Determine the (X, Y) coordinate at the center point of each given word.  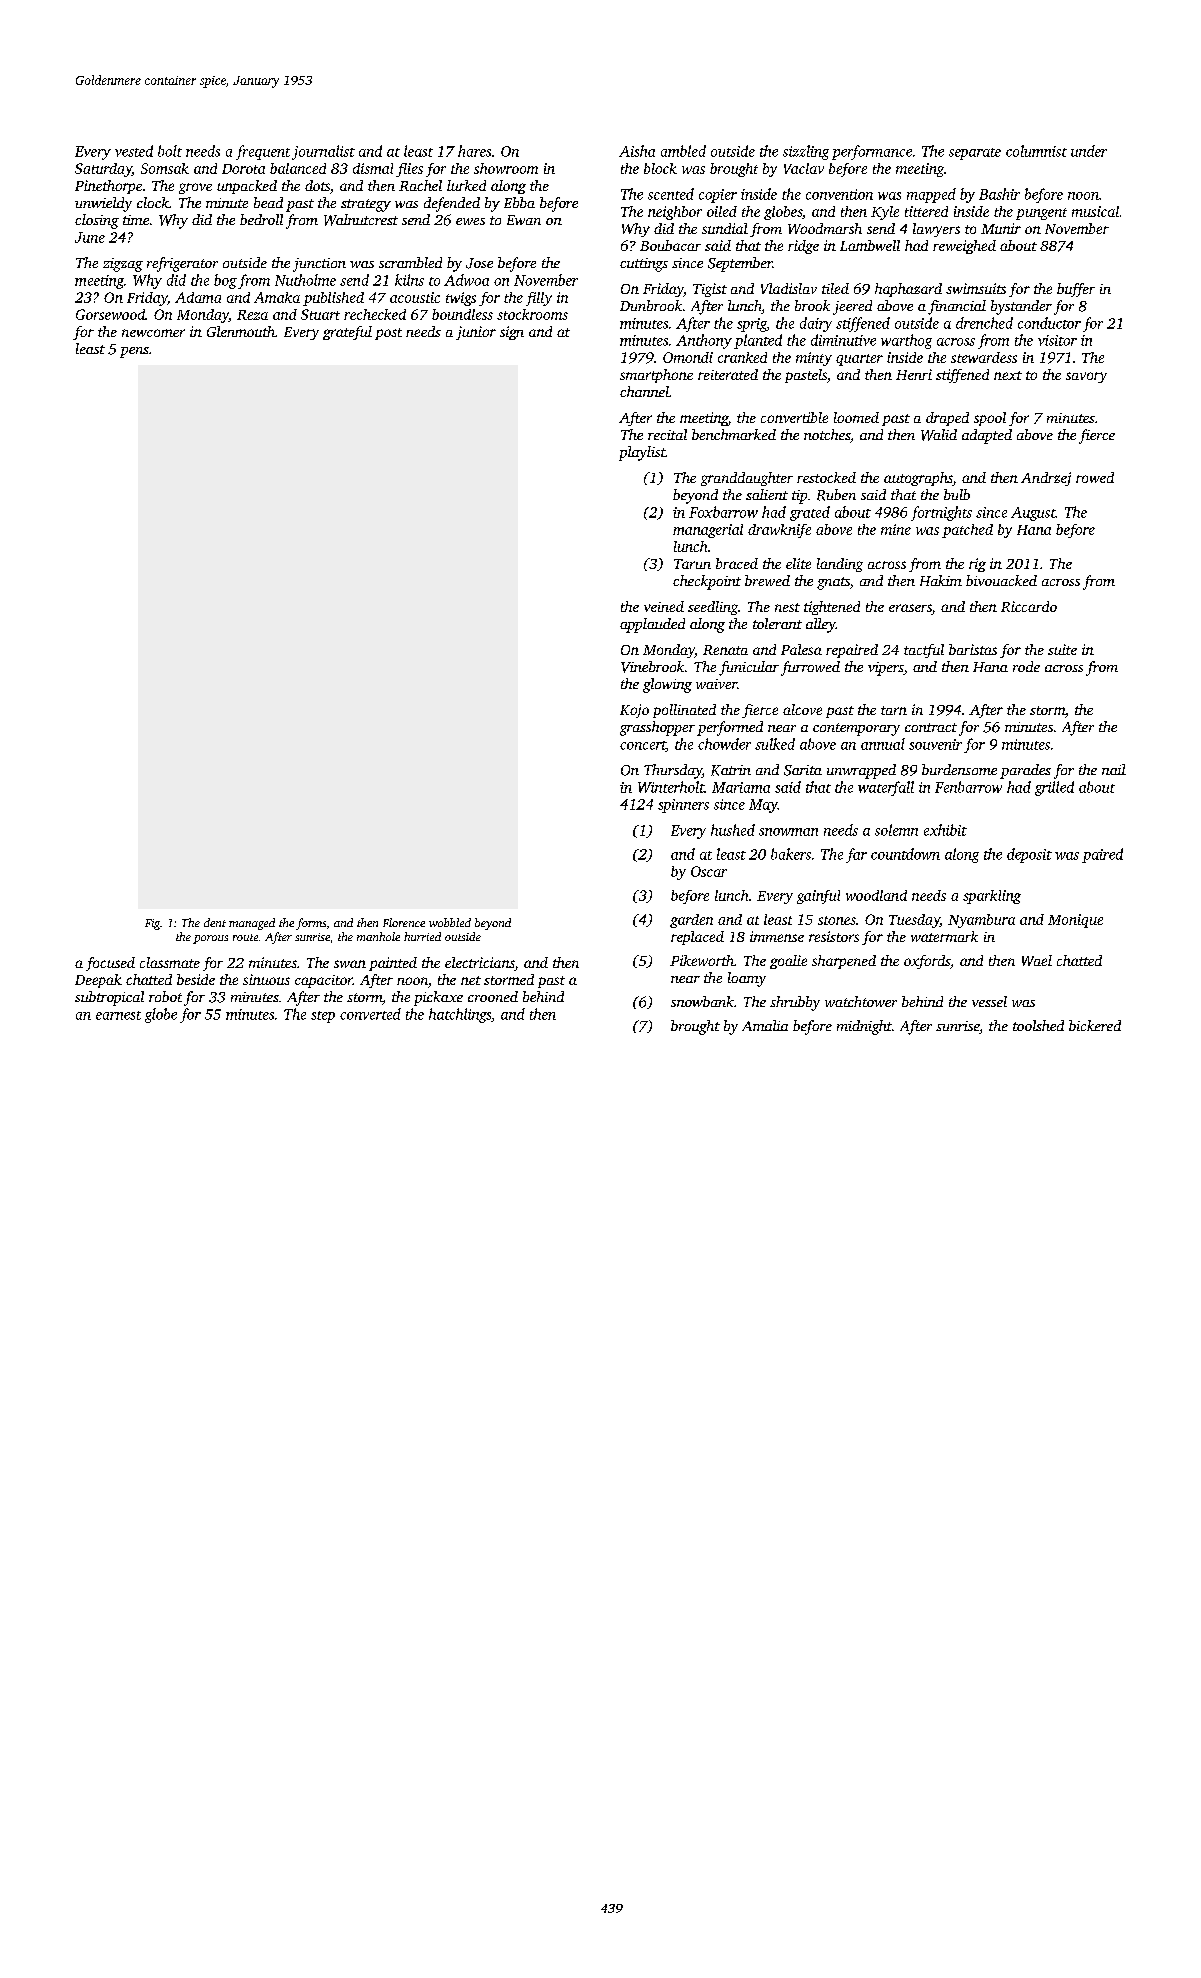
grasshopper (657, 728)
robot (165, 996)
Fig (152, 924)
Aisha (637, 151)
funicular (749, 668)
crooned (493, 996)
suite (1062, 649)
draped (947, 419)
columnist (1036, 151)
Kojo (634, 711)
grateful (347, 333)
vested (134, 151)
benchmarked (734, 434)
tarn (894, 710)
